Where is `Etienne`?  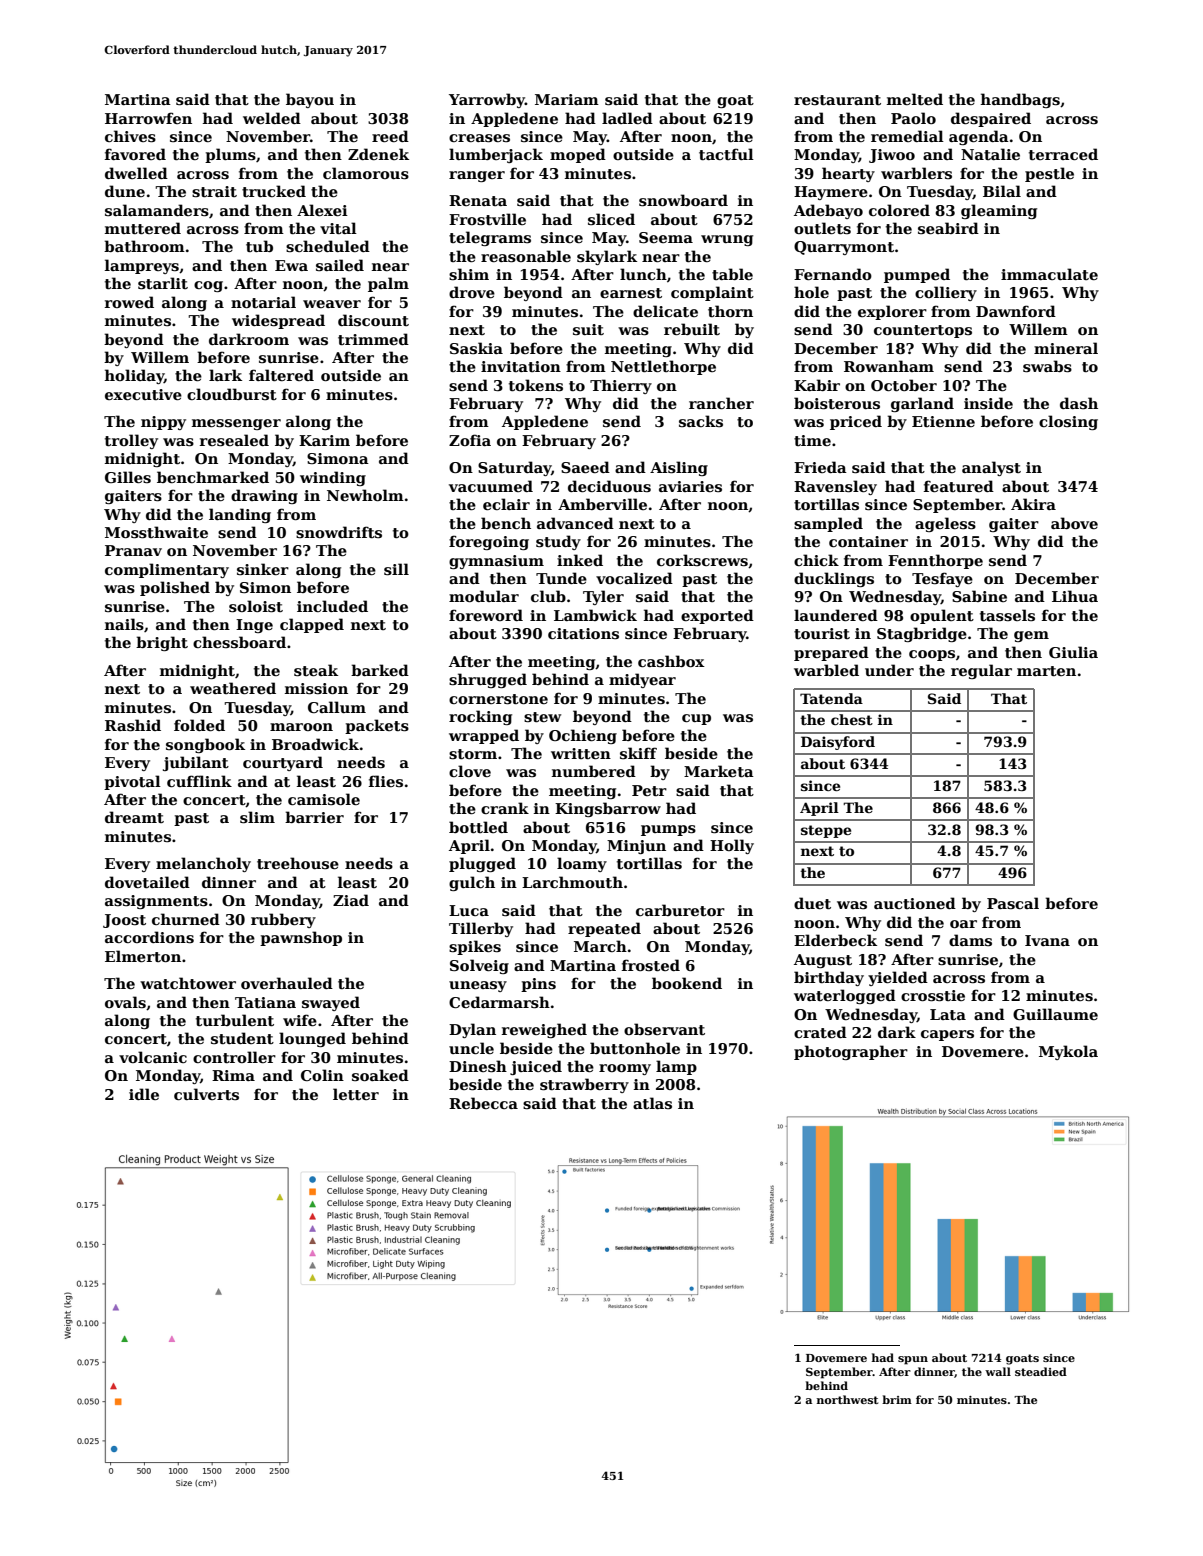
Etienne is located at coordinates (943, 421).
